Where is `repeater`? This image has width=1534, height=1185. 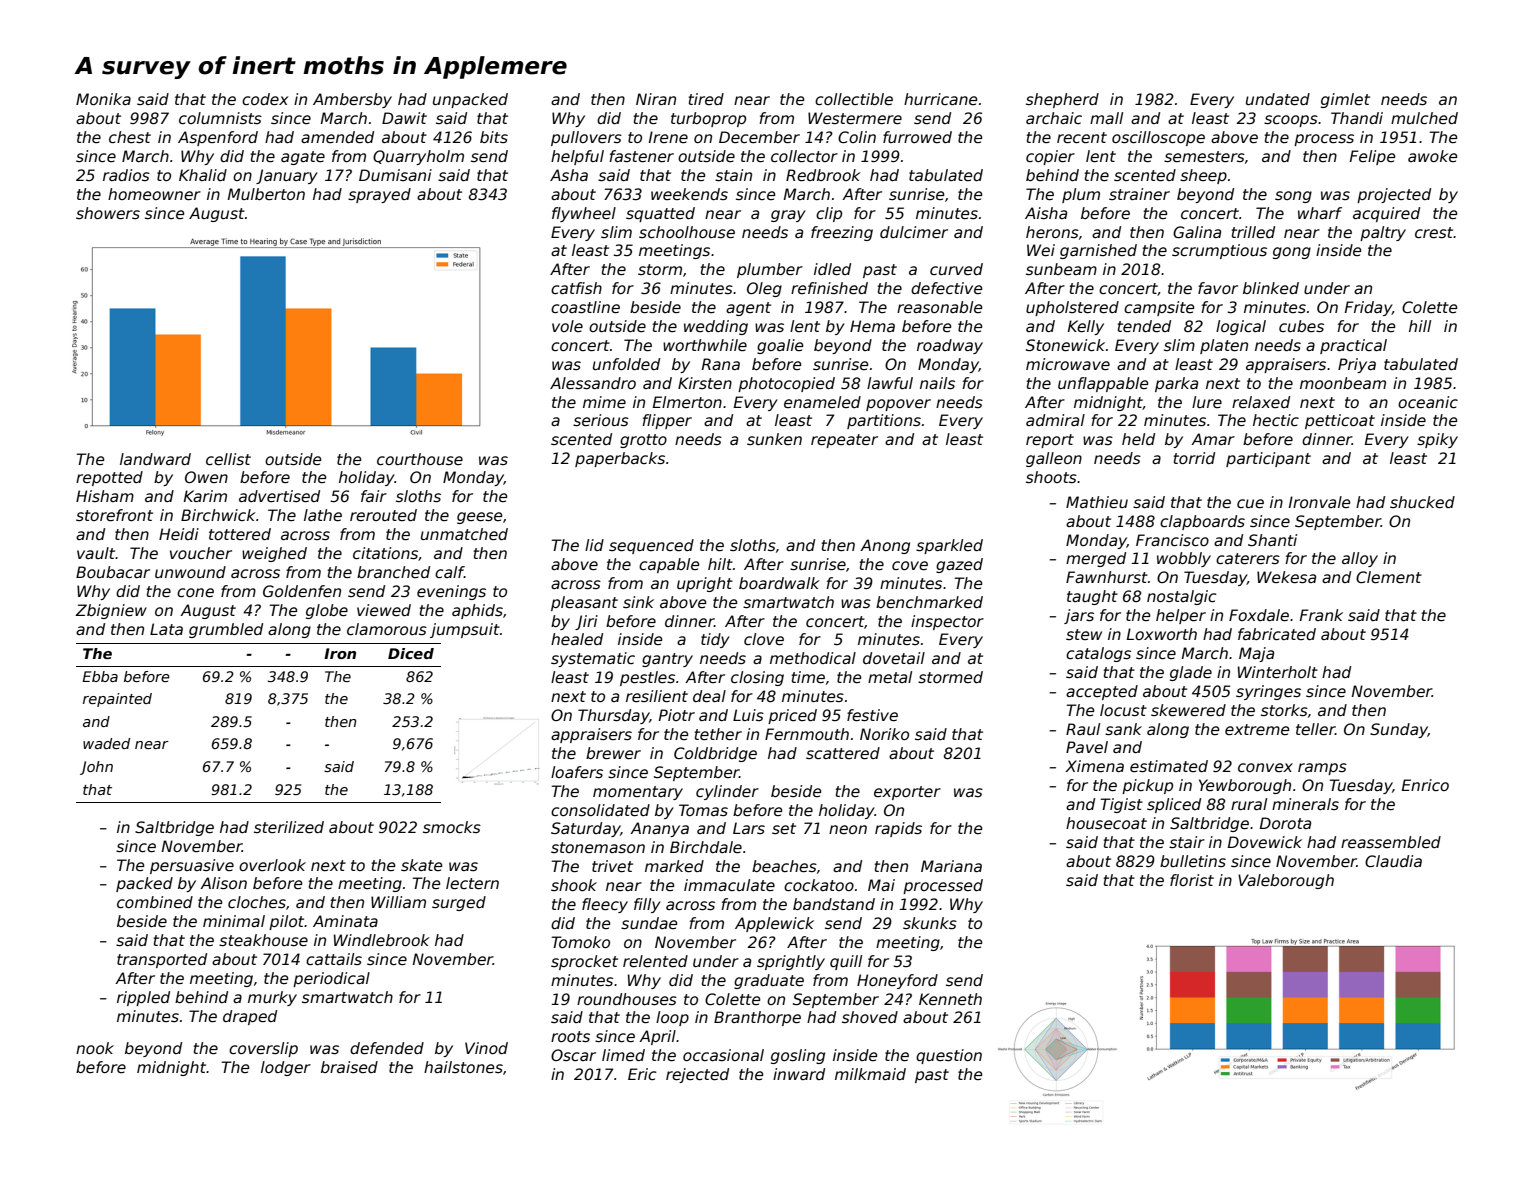 repeater is located at coordinates (844, 441).
